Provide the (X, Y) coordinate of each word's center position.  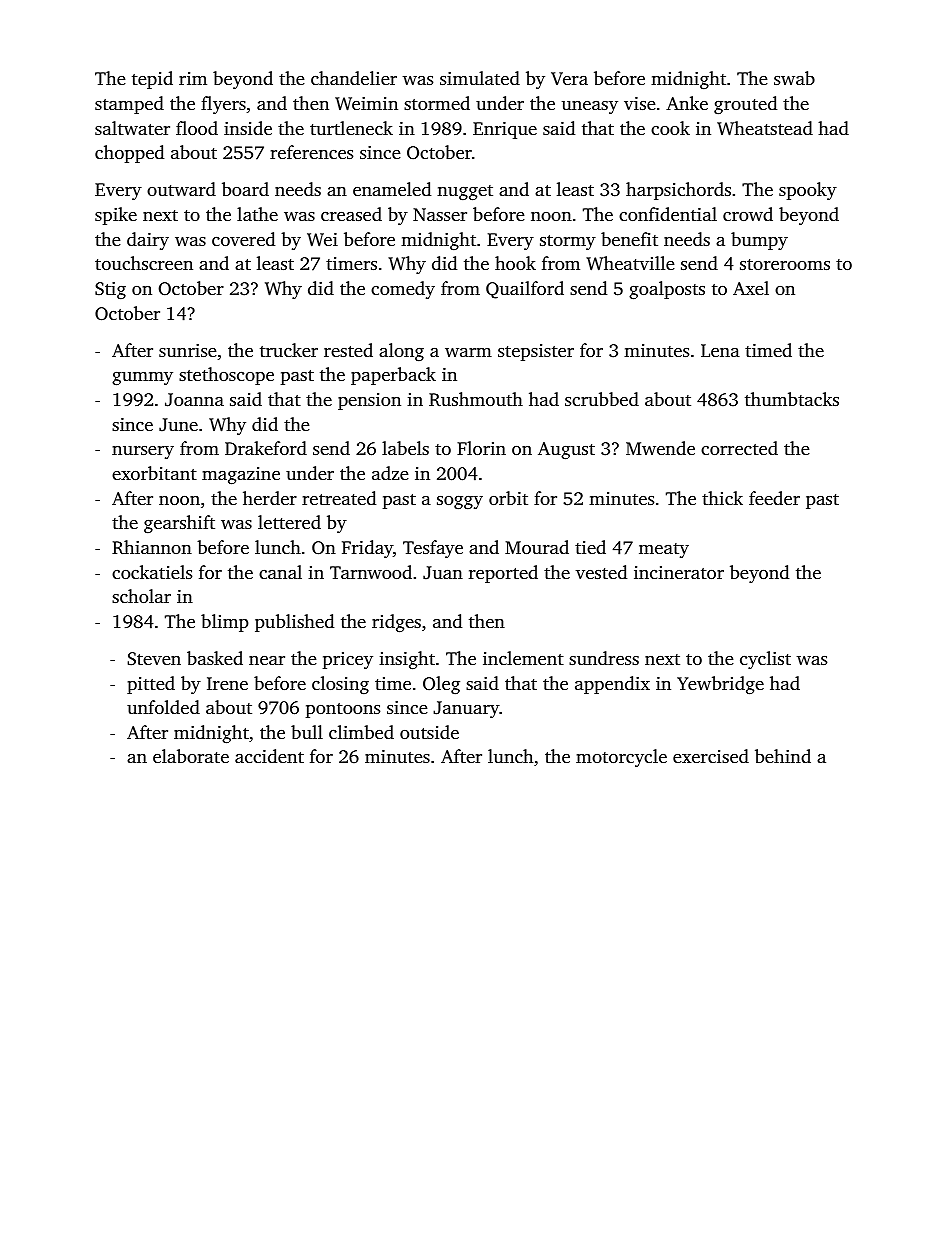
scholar (141, 596)
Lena (720, 350)
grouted (745, 105)
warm (468, 352)
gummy (142, 378)
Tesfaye (433, 549)
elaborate (191, 756)
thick (722, 498)
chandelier (354, 78)
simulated (480, 78)
